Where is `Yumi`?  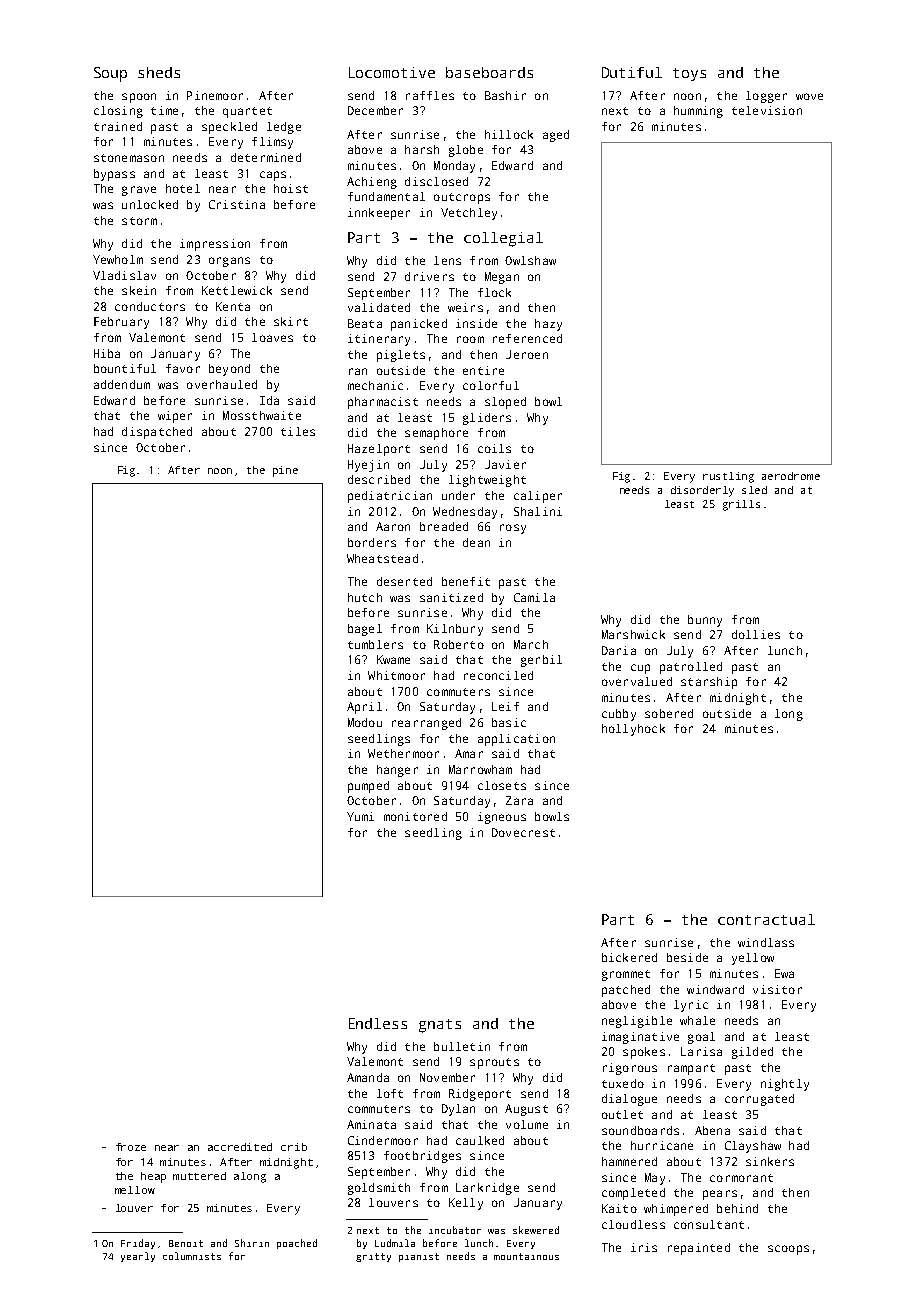
Yumi is located at coordinates (360, 816).
